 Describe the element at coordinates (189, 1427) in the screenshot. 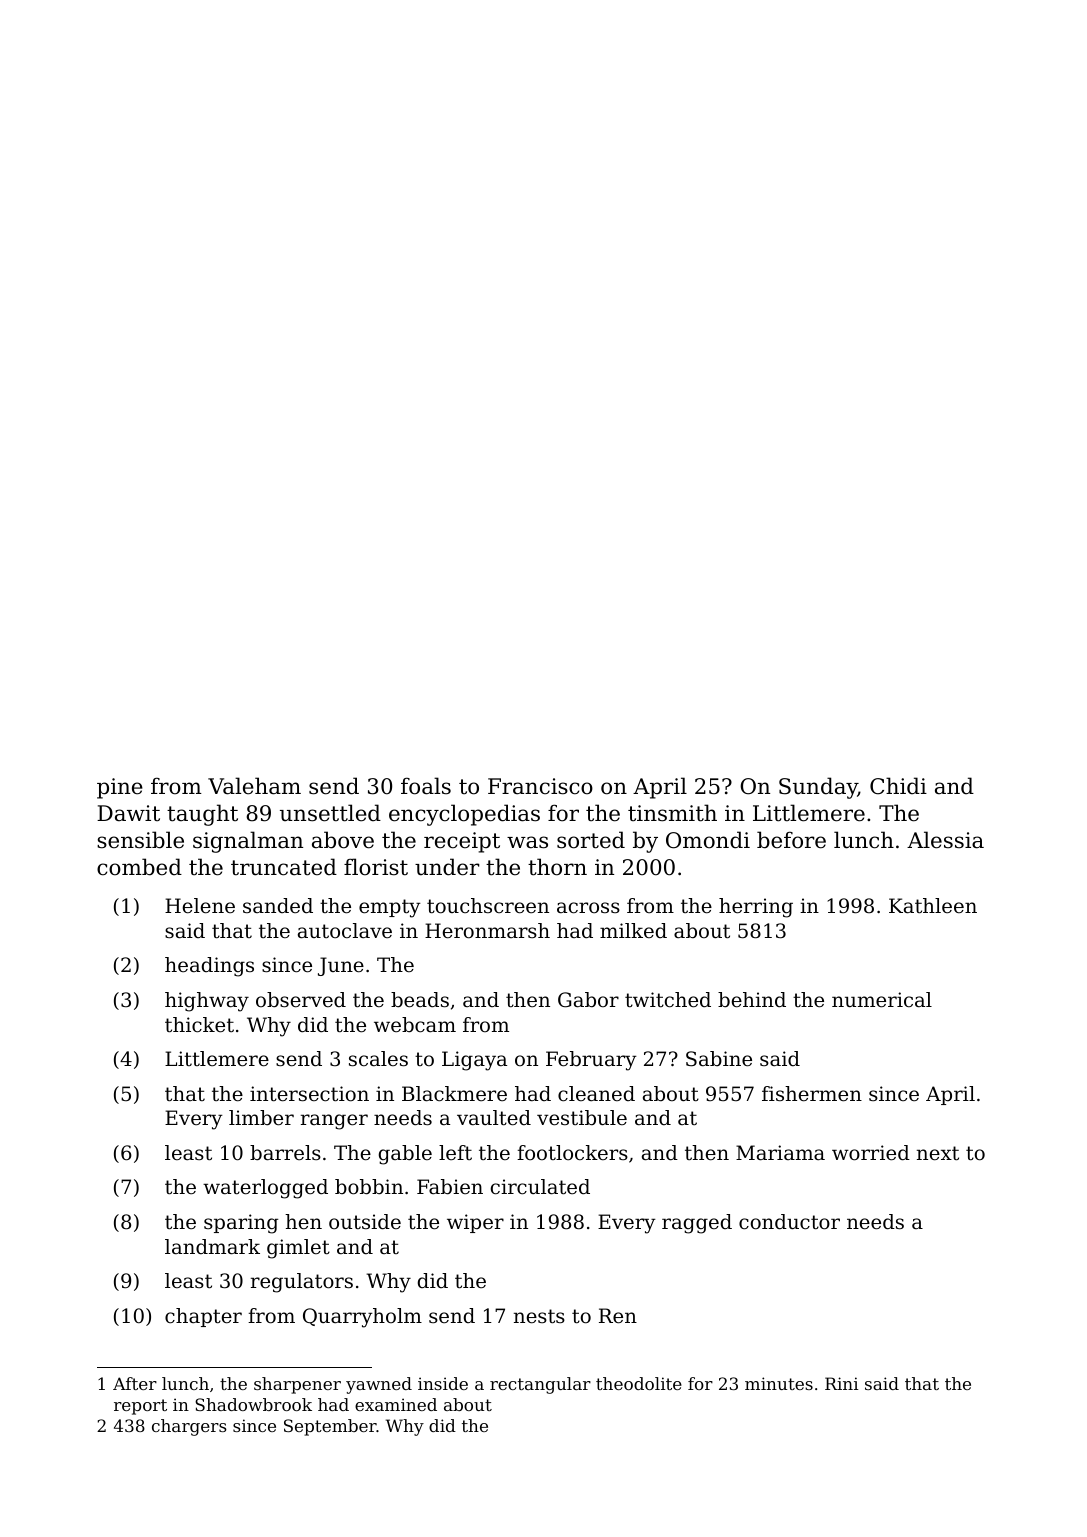

I see `chargers` at that location.
